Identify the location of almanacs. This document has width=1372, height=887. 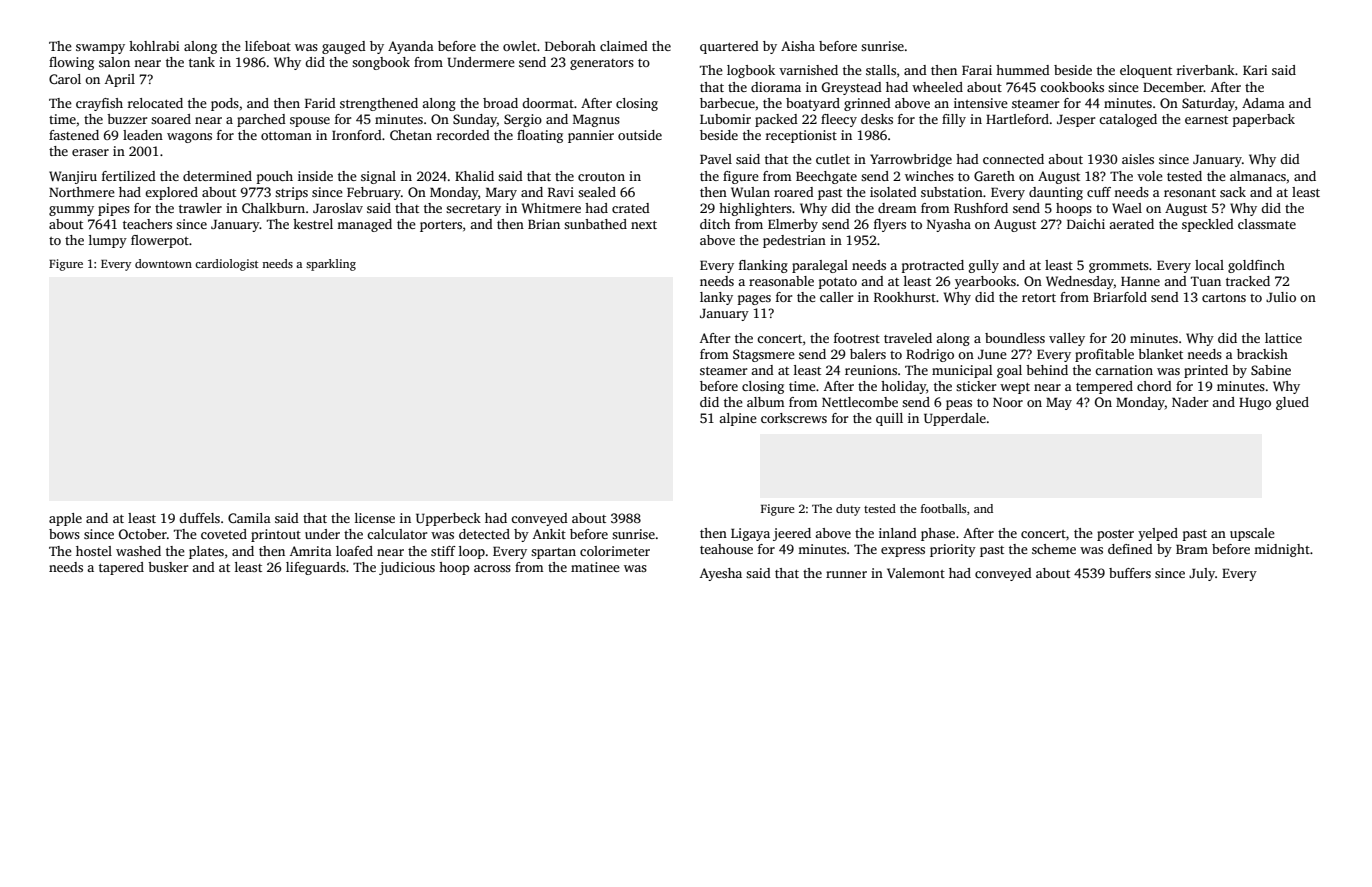
(1258, 176).
